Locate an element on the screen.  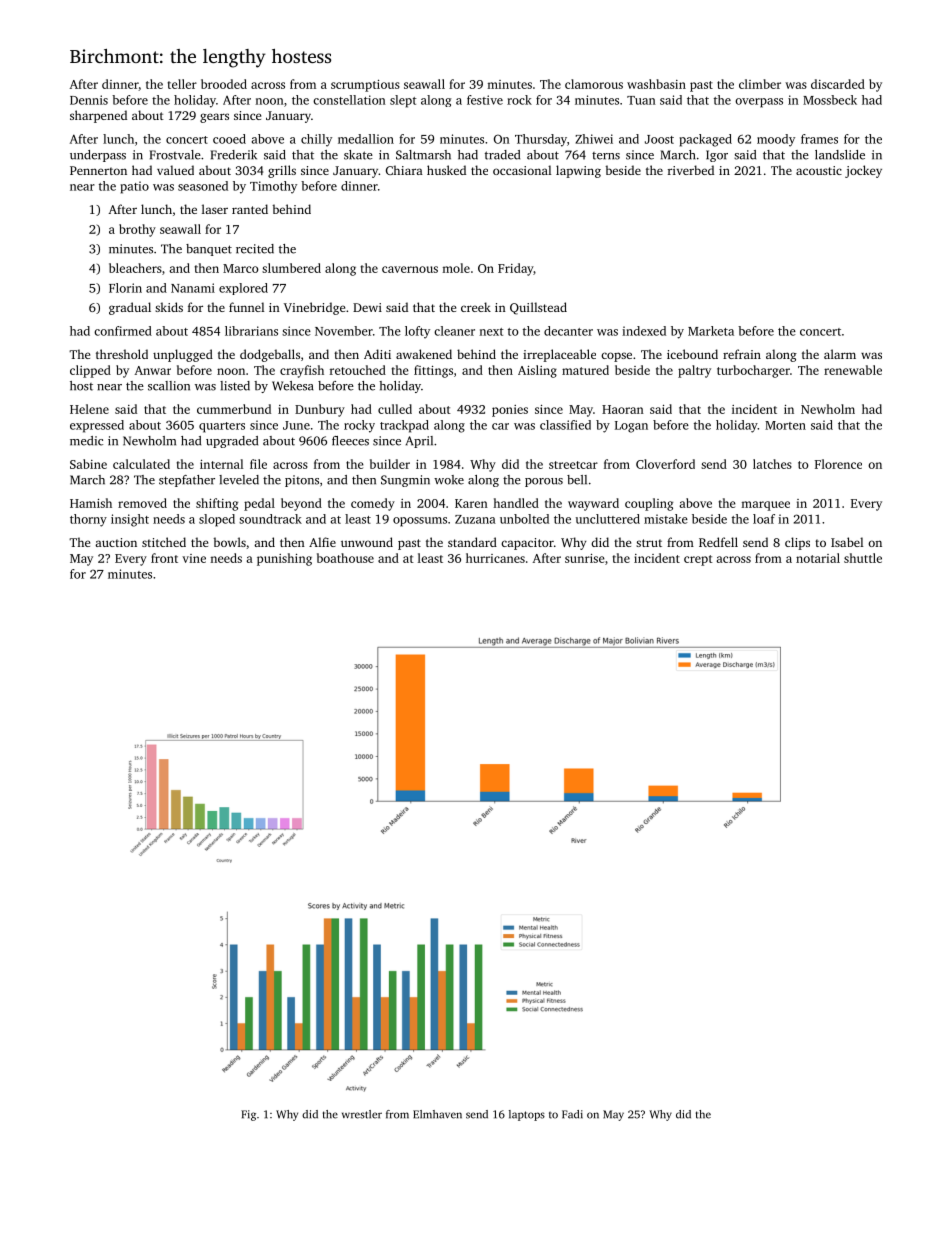
overpass is located at coordinates (759, 103).
